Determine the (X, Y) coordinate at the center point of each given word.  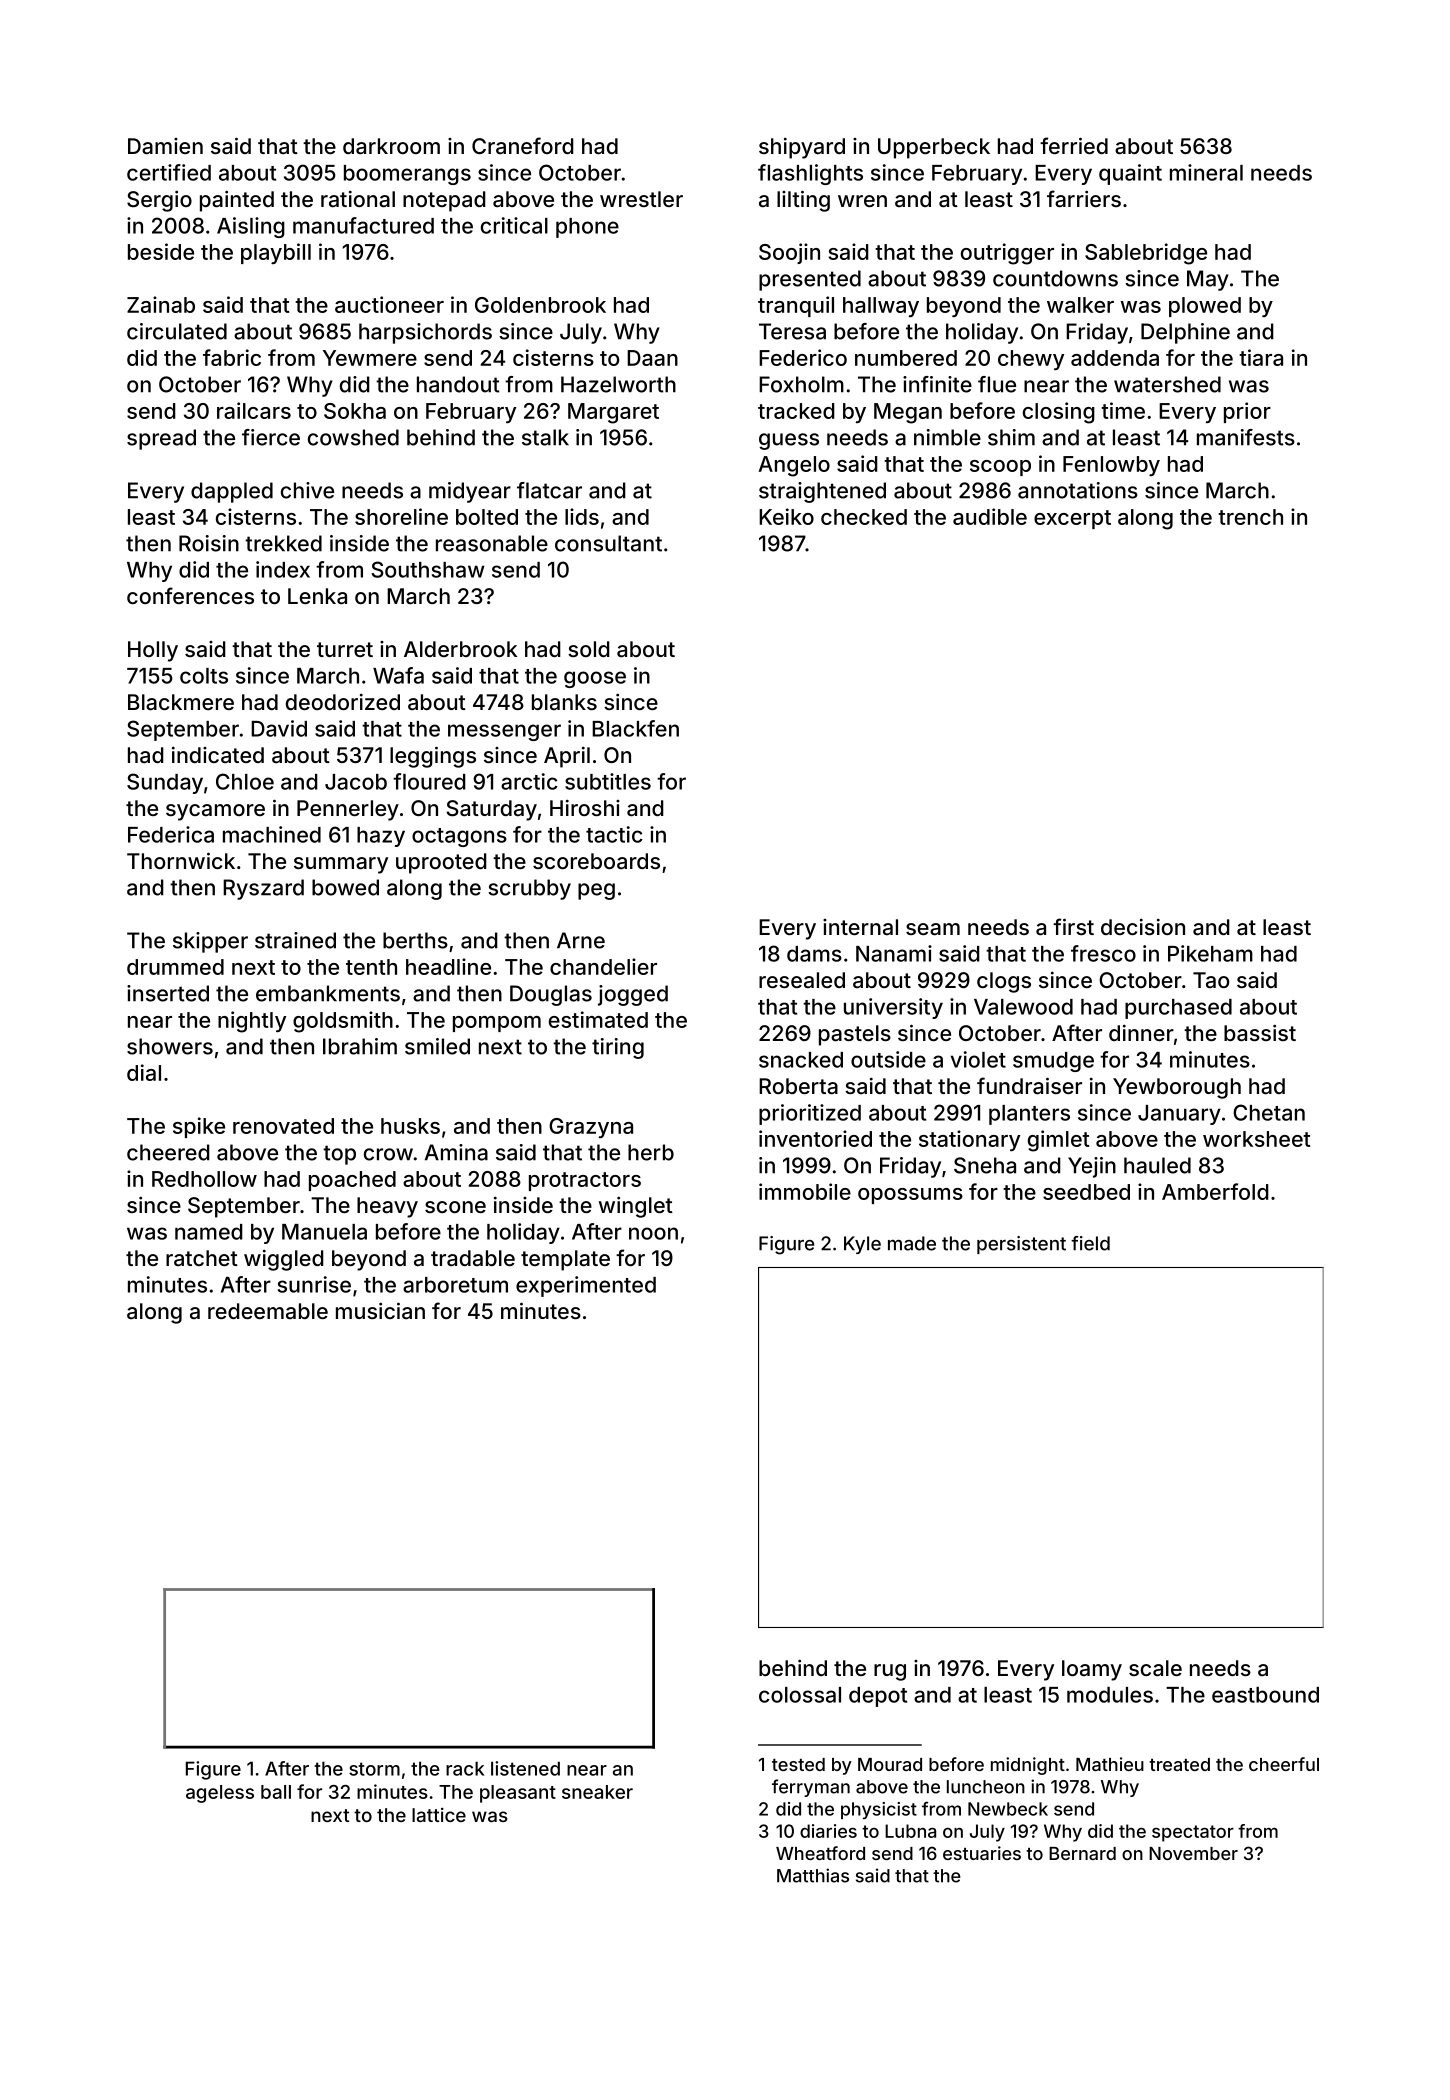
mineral (1206, 172)
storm (374, 1769)
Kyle (862, 1245)
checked (864, 517)
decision (1143, 927)
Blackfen (635, 728)
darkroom (391, 146)
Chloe (245, 781)
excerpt (1072, 519)
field (1090, 1243)
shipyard (802, 148)
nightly (252, 1022)
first (1073, 926)
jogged (633, 995)
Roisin (209, 543)
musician (380, 1310)
